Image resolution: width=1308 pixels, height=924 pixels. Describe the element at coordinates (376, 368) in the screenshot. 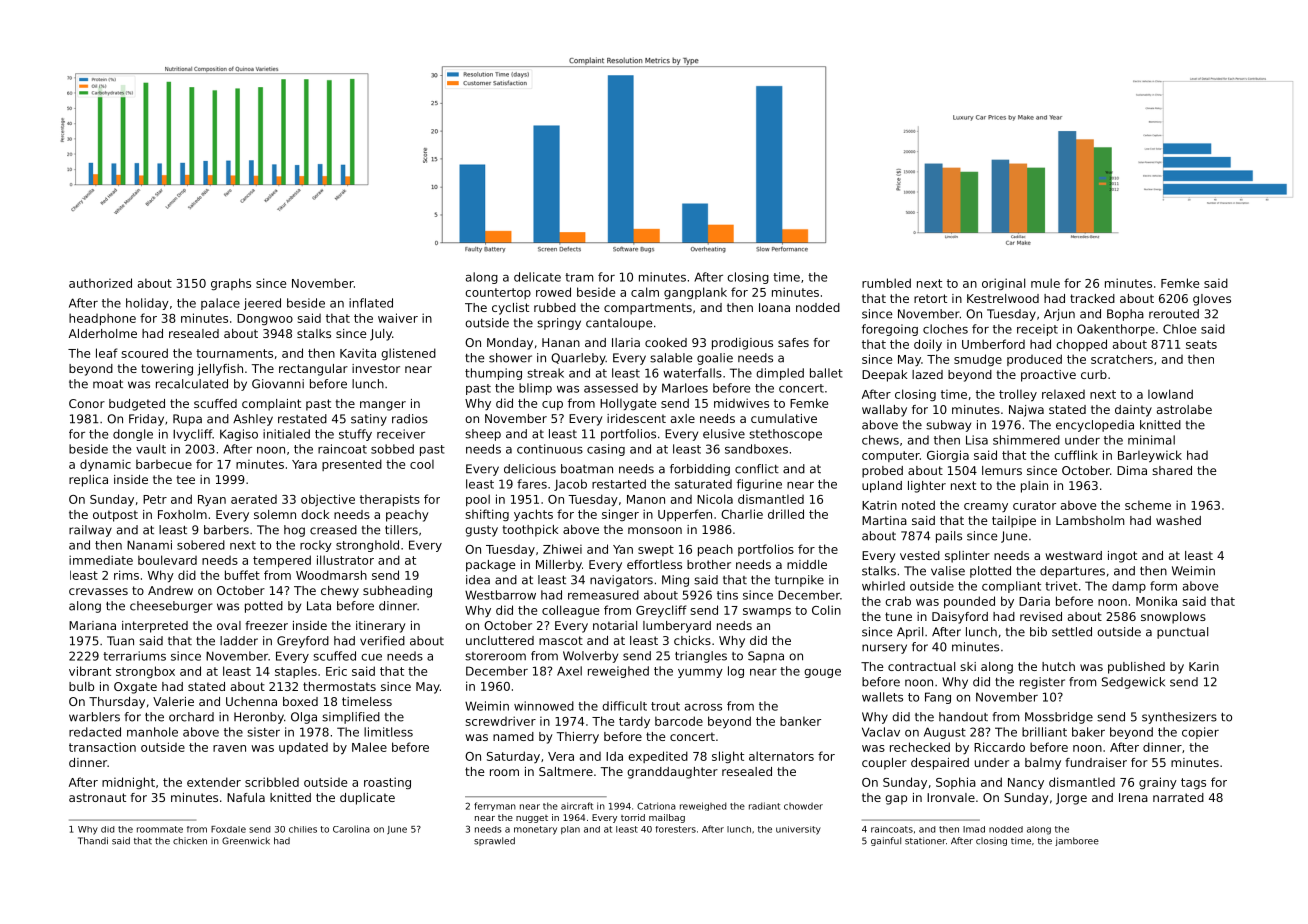

I see `investor` at that location.
